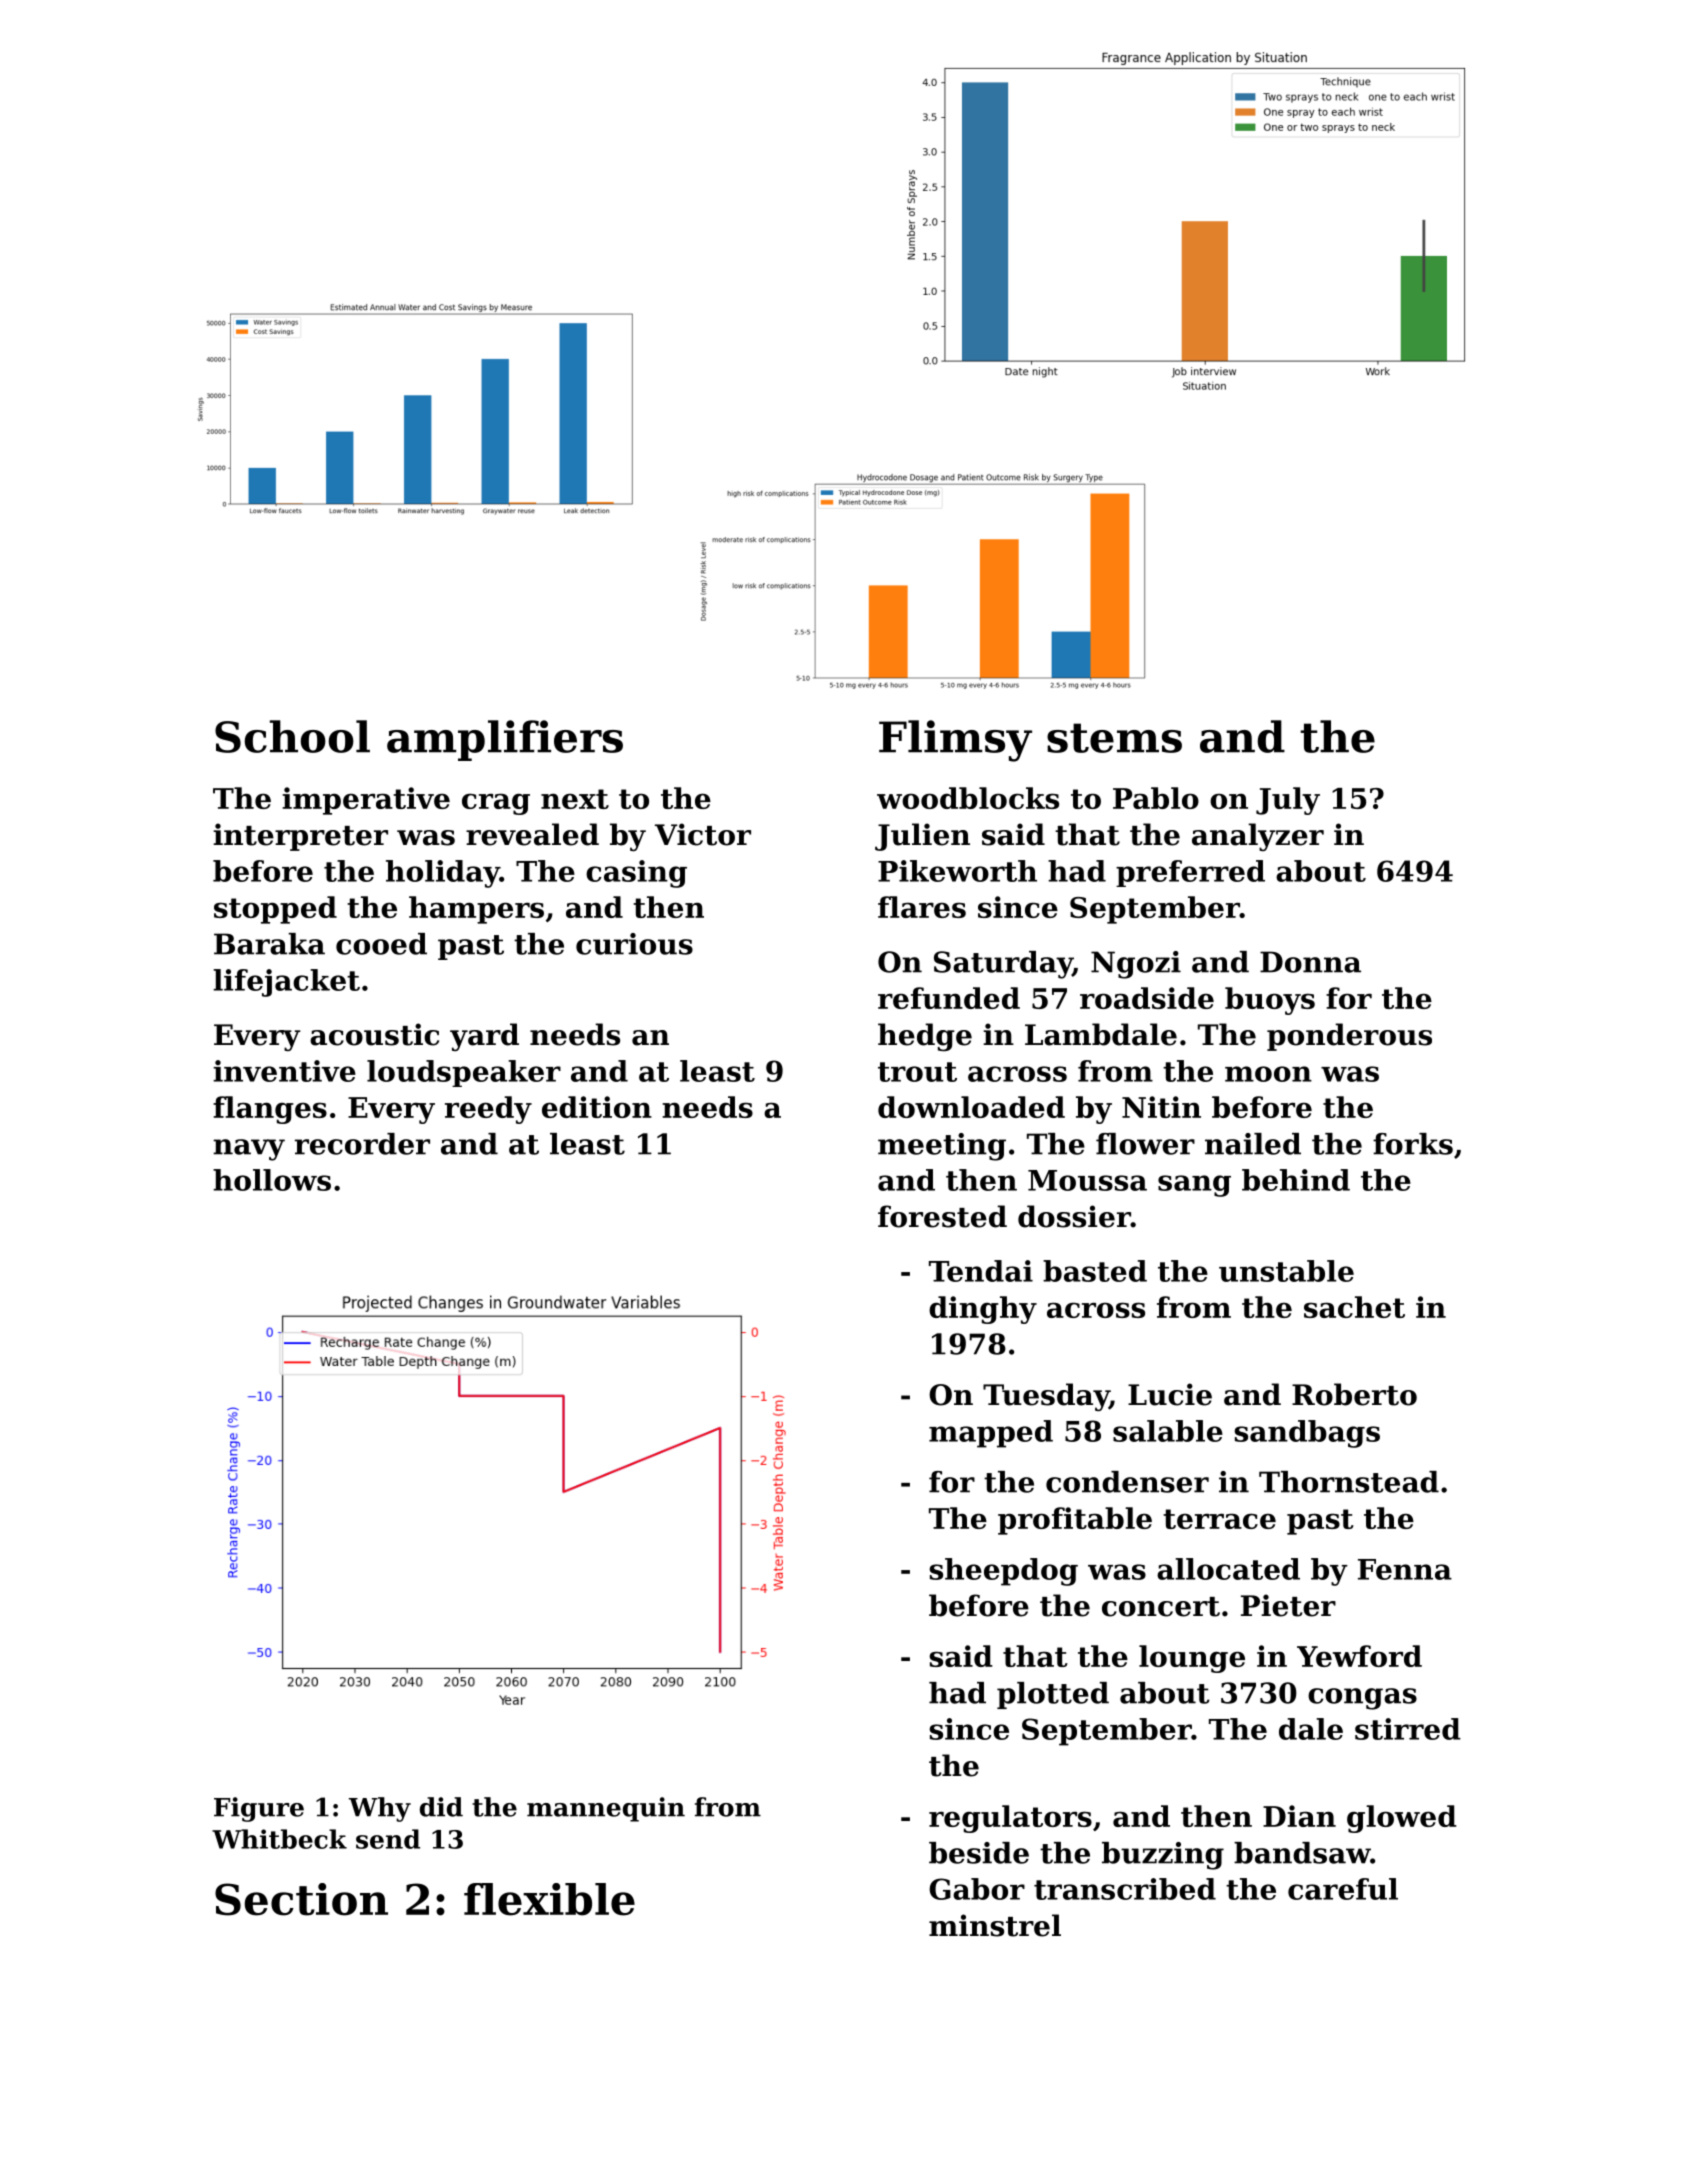 Image resolution: width=1683 pixels, height=2178 pixels. Describe the element at coordinates (991, 1434) in the document. I see `mapped` at that location.
